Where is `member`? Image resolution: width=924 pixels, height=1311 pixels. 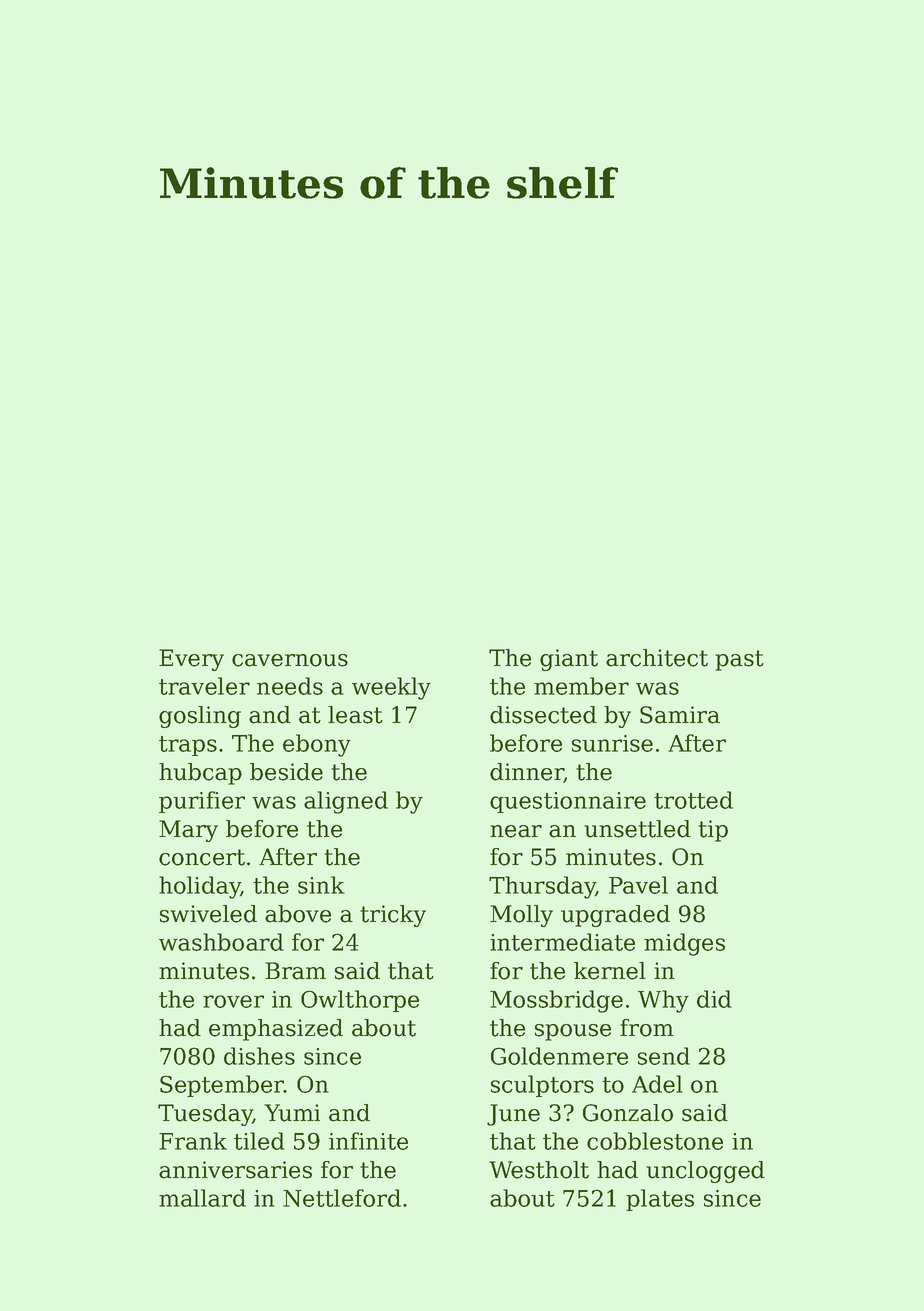
member is located at coordinates (581, 686).
